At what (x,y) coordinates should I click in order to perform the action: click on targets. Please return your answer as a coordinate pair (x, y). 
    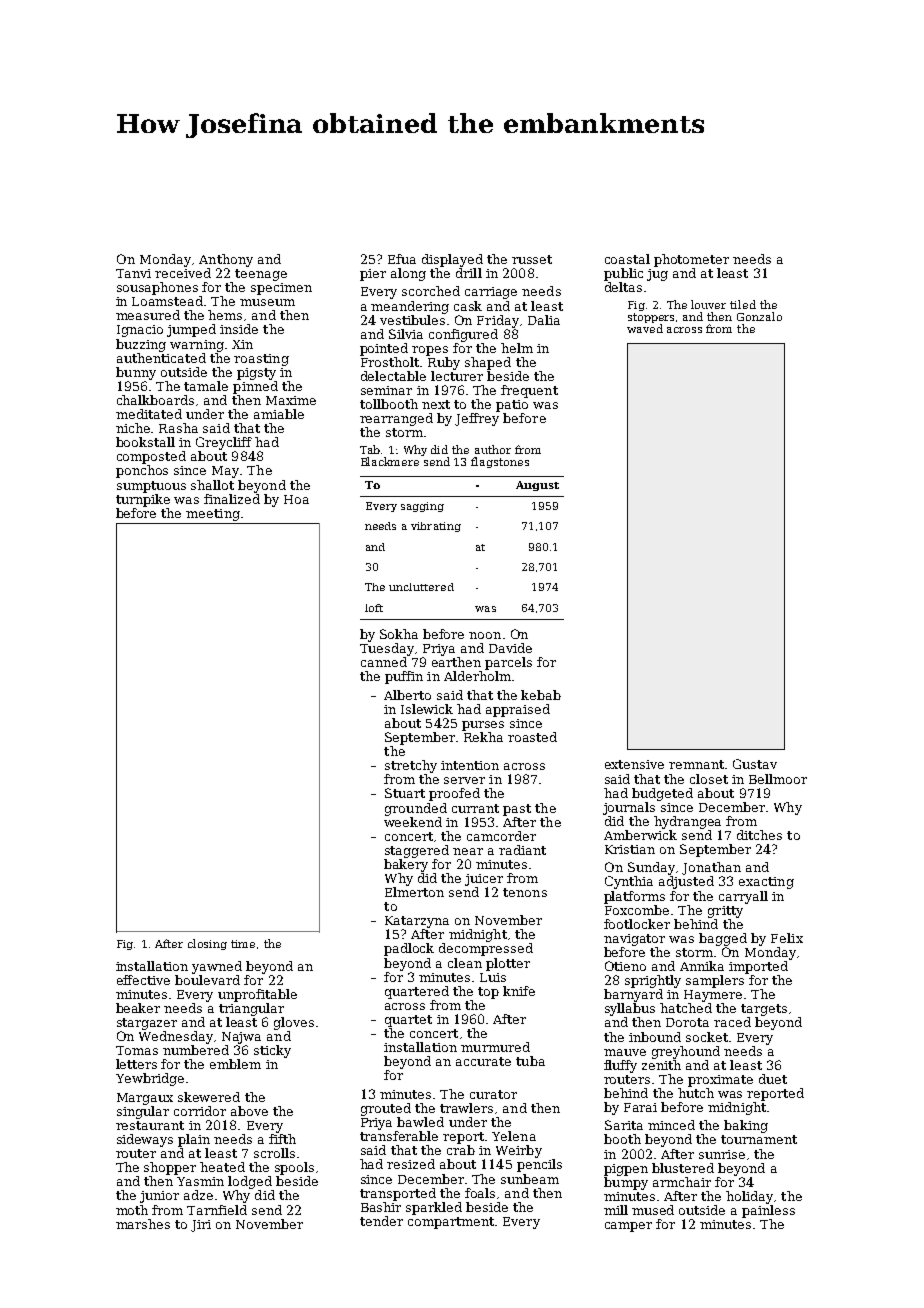
    Looking at the image, I should click on (764, 1010).
